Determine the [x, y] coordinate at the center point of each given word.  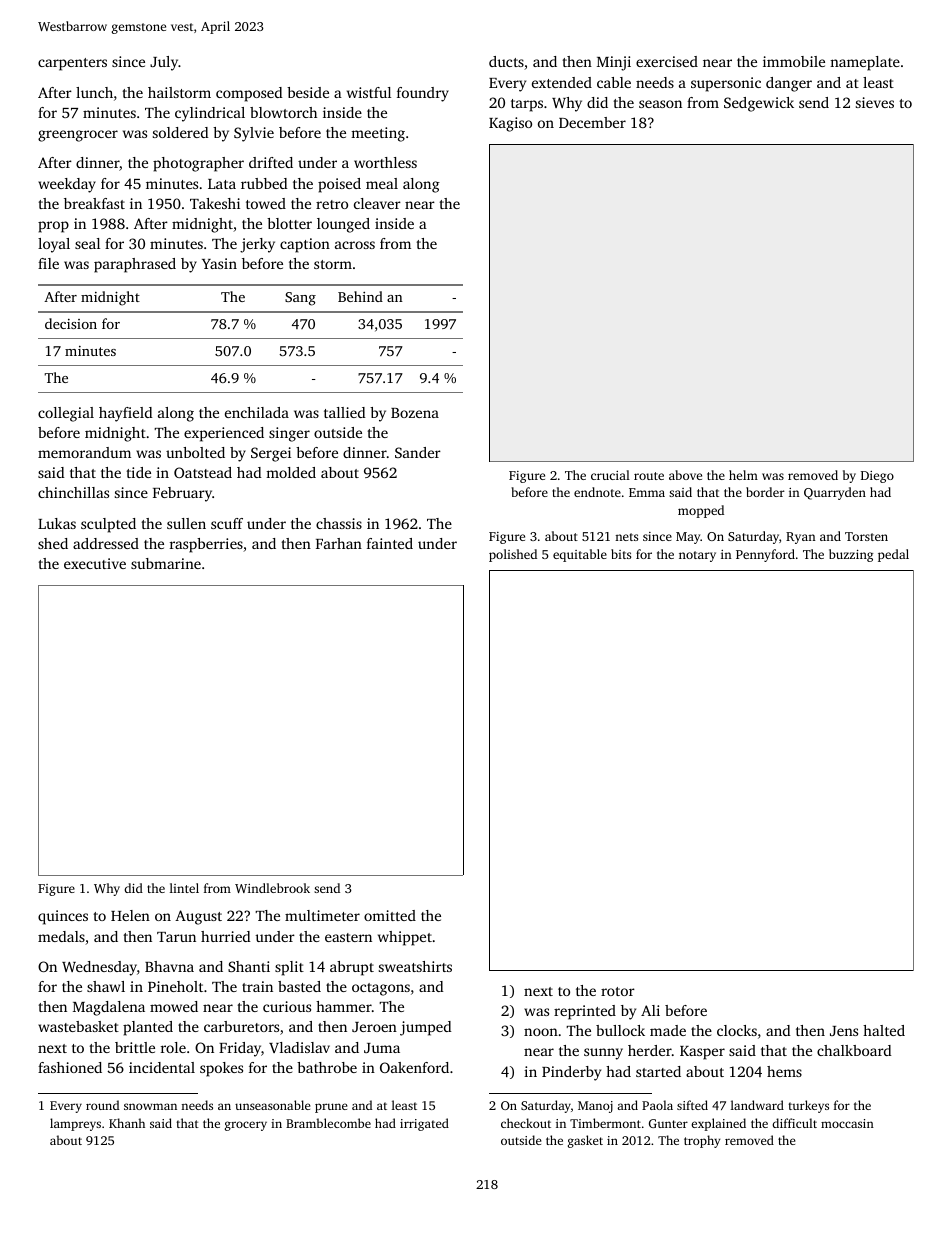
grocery [246, 1126]
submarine [166, 563]
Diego [877, 477]
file [48, 263]
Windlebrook [272, 888]
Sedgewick [759, 104]
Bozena [415, 413]
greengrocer [78, 136]
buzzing [851, 555]
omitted [390, 915]
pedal [893, 555]
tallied [345, 412]
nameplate [865, 63]
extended [562, 82]
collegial [66, 414]
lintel [184, 888]
